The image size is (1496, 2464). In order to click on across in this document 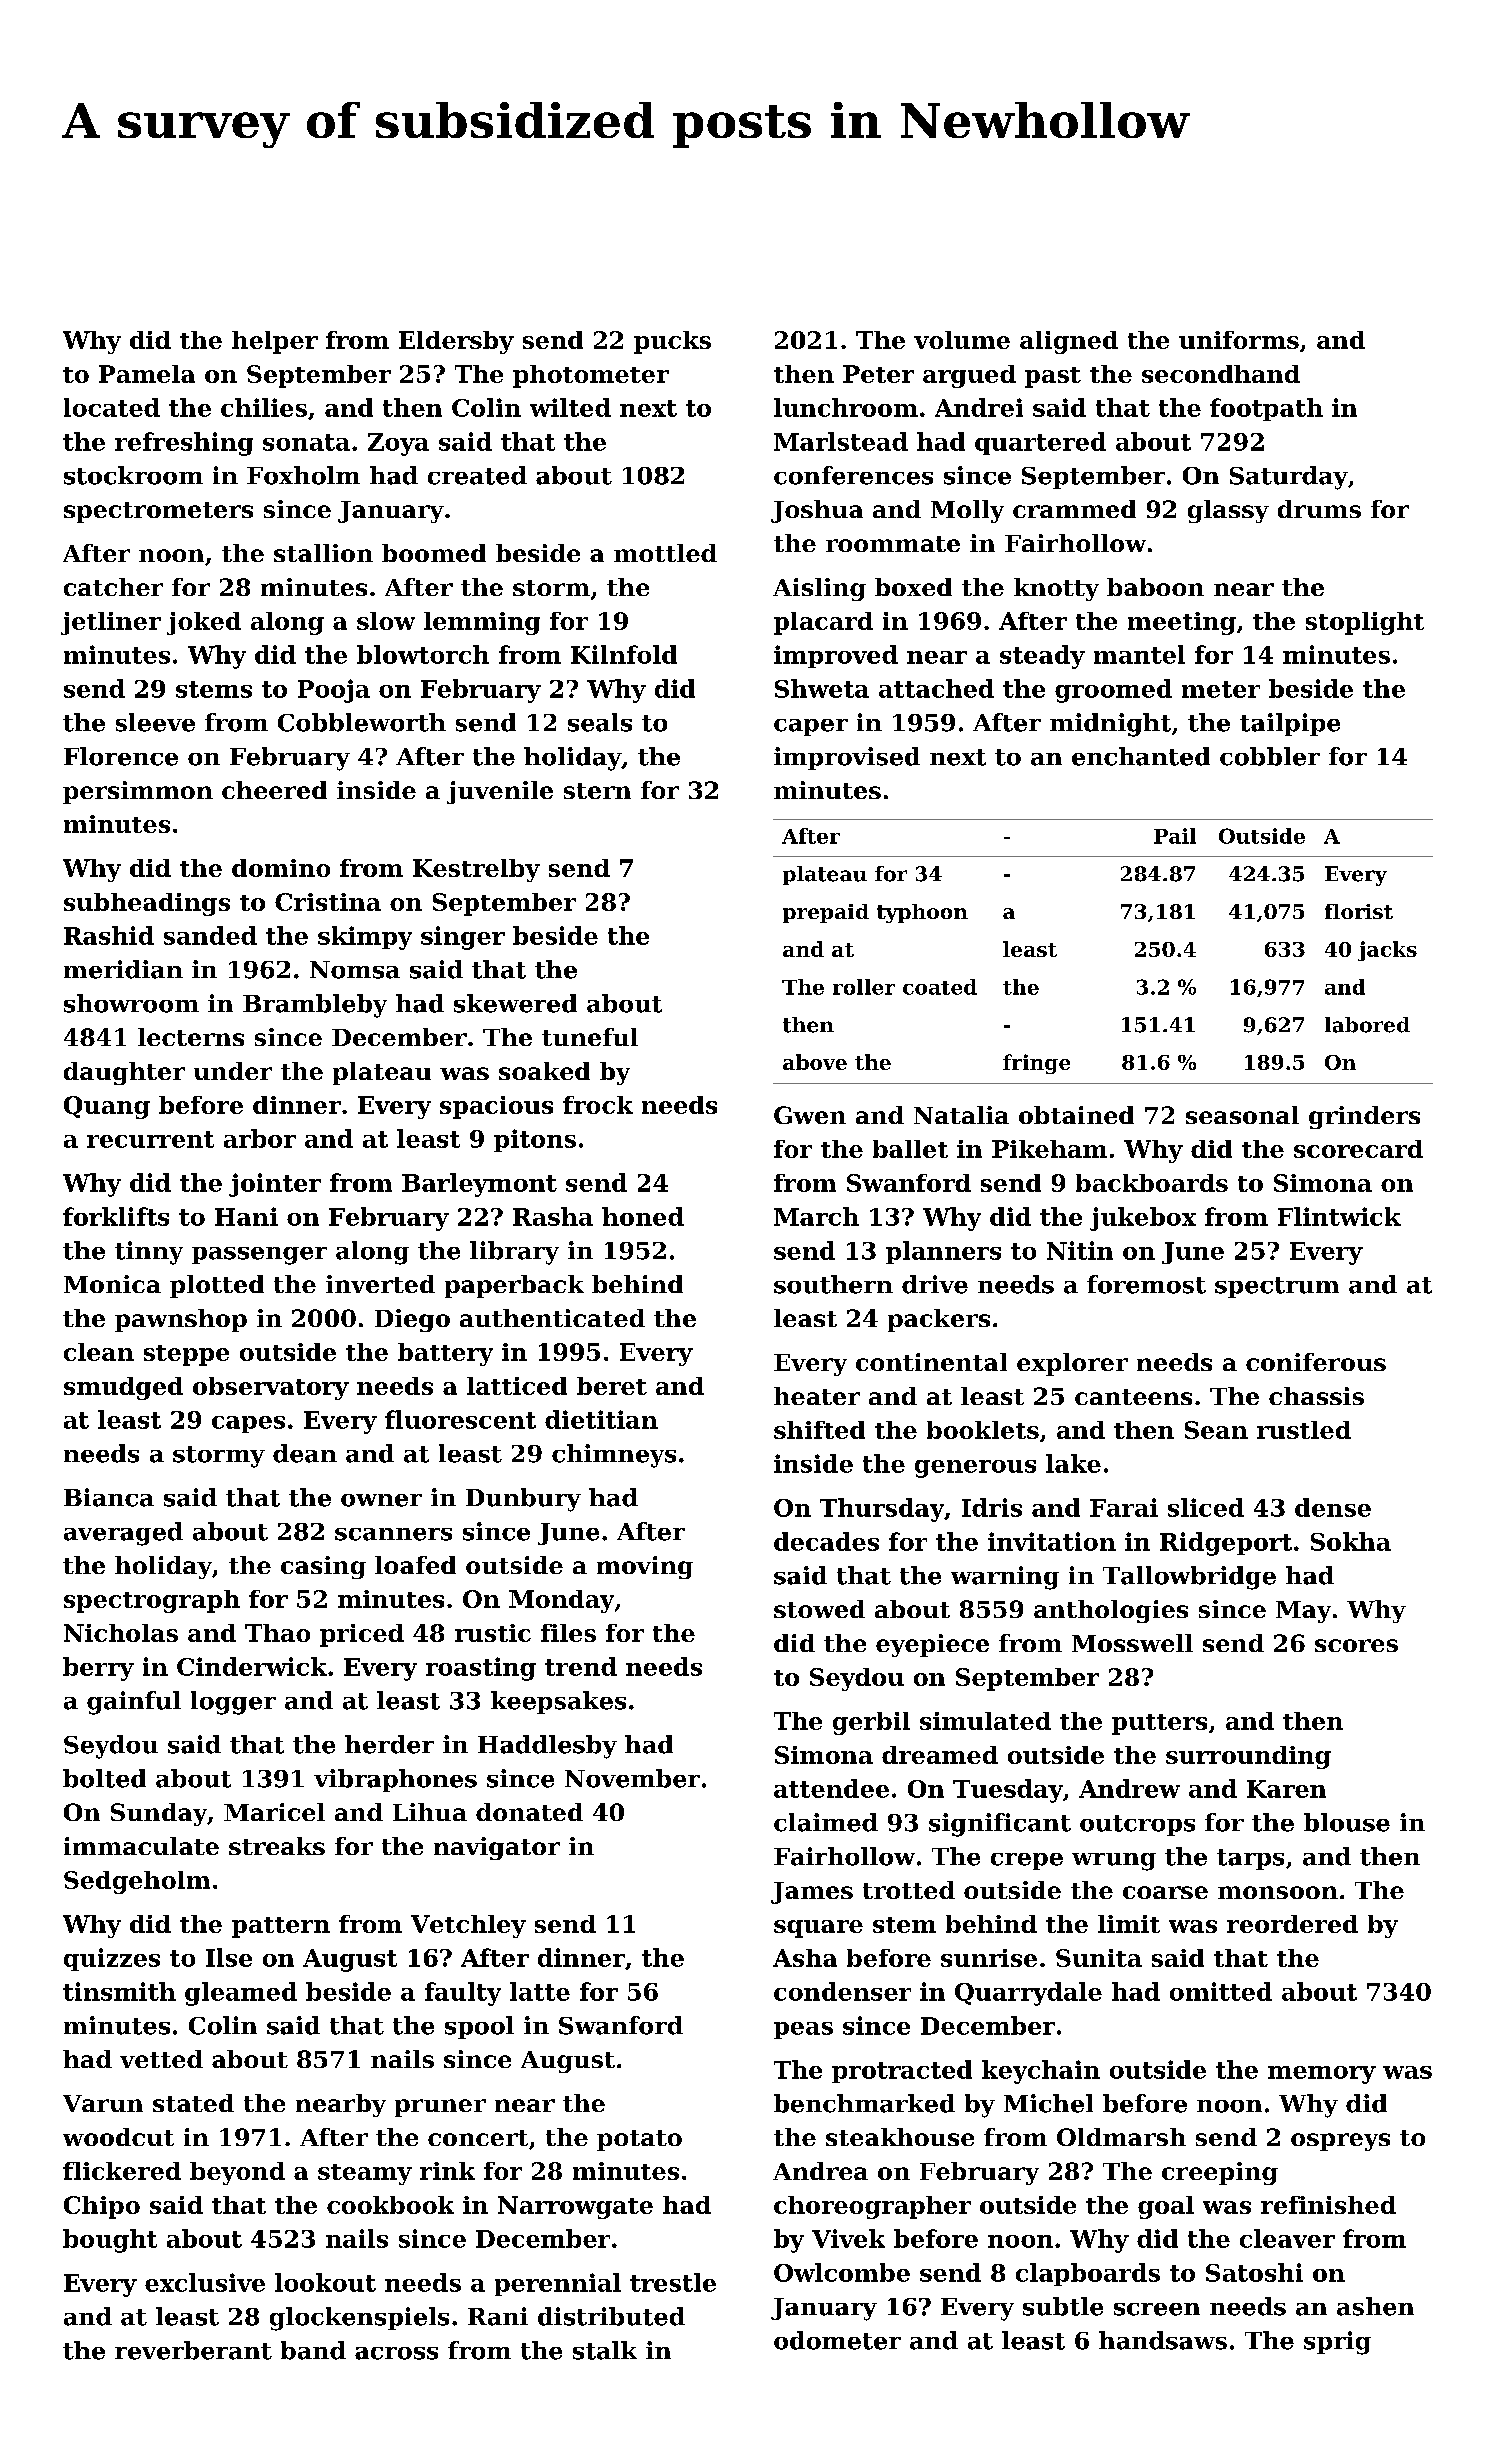, I will do `click(396, 2353)`.
